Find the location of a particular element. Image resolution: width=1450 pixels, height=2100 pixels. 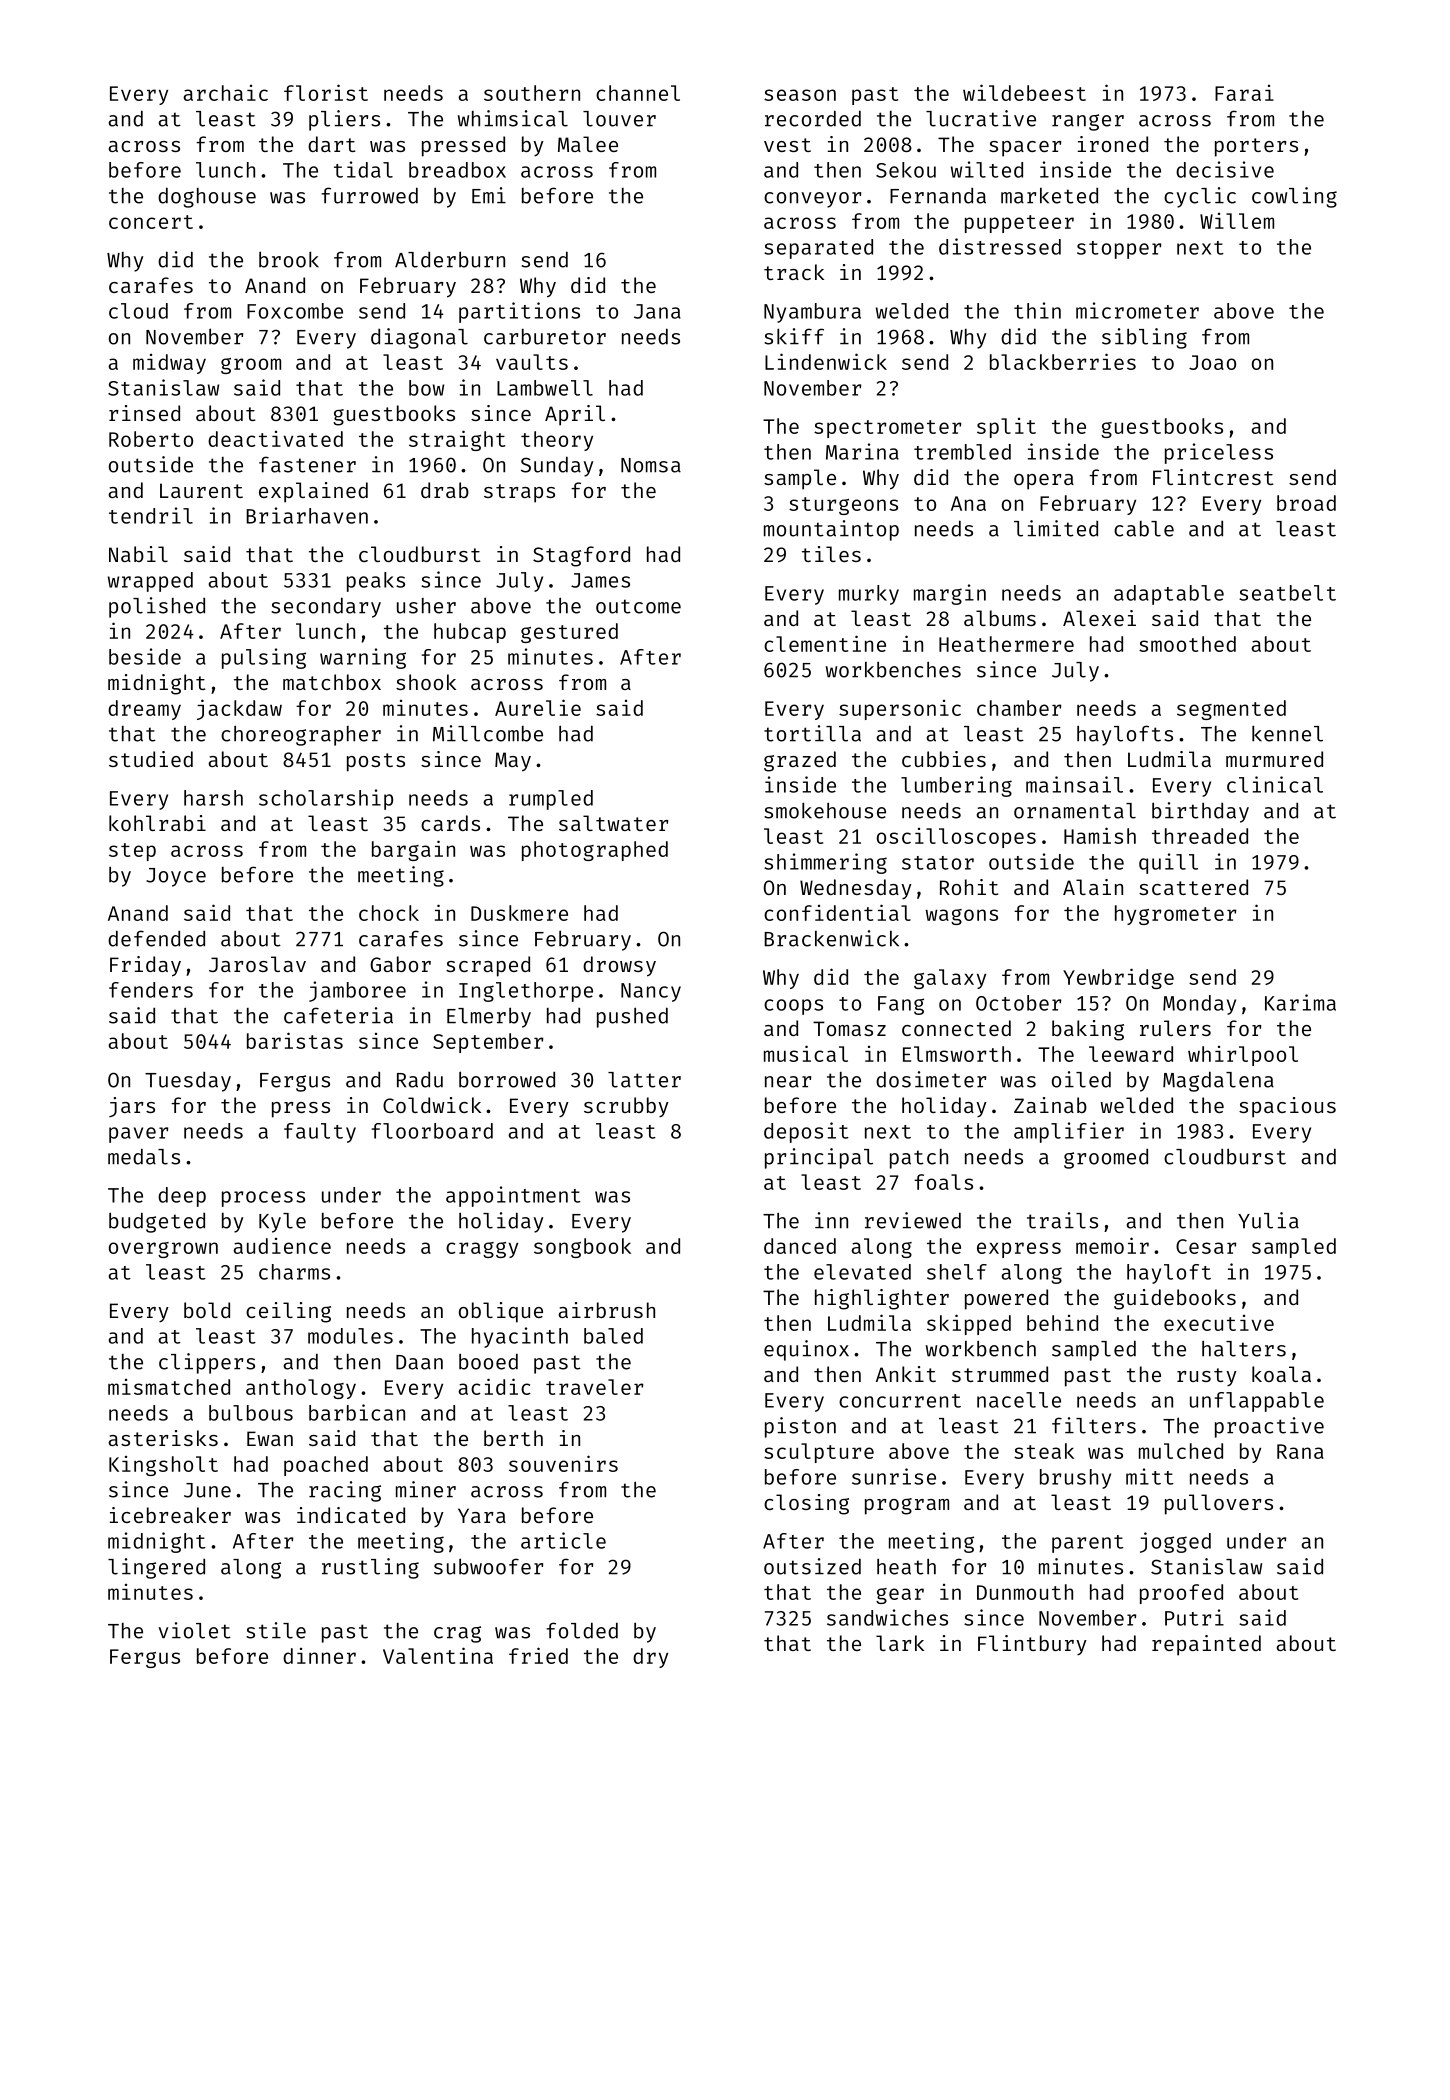

channel is located at coordinates (638, 93).
